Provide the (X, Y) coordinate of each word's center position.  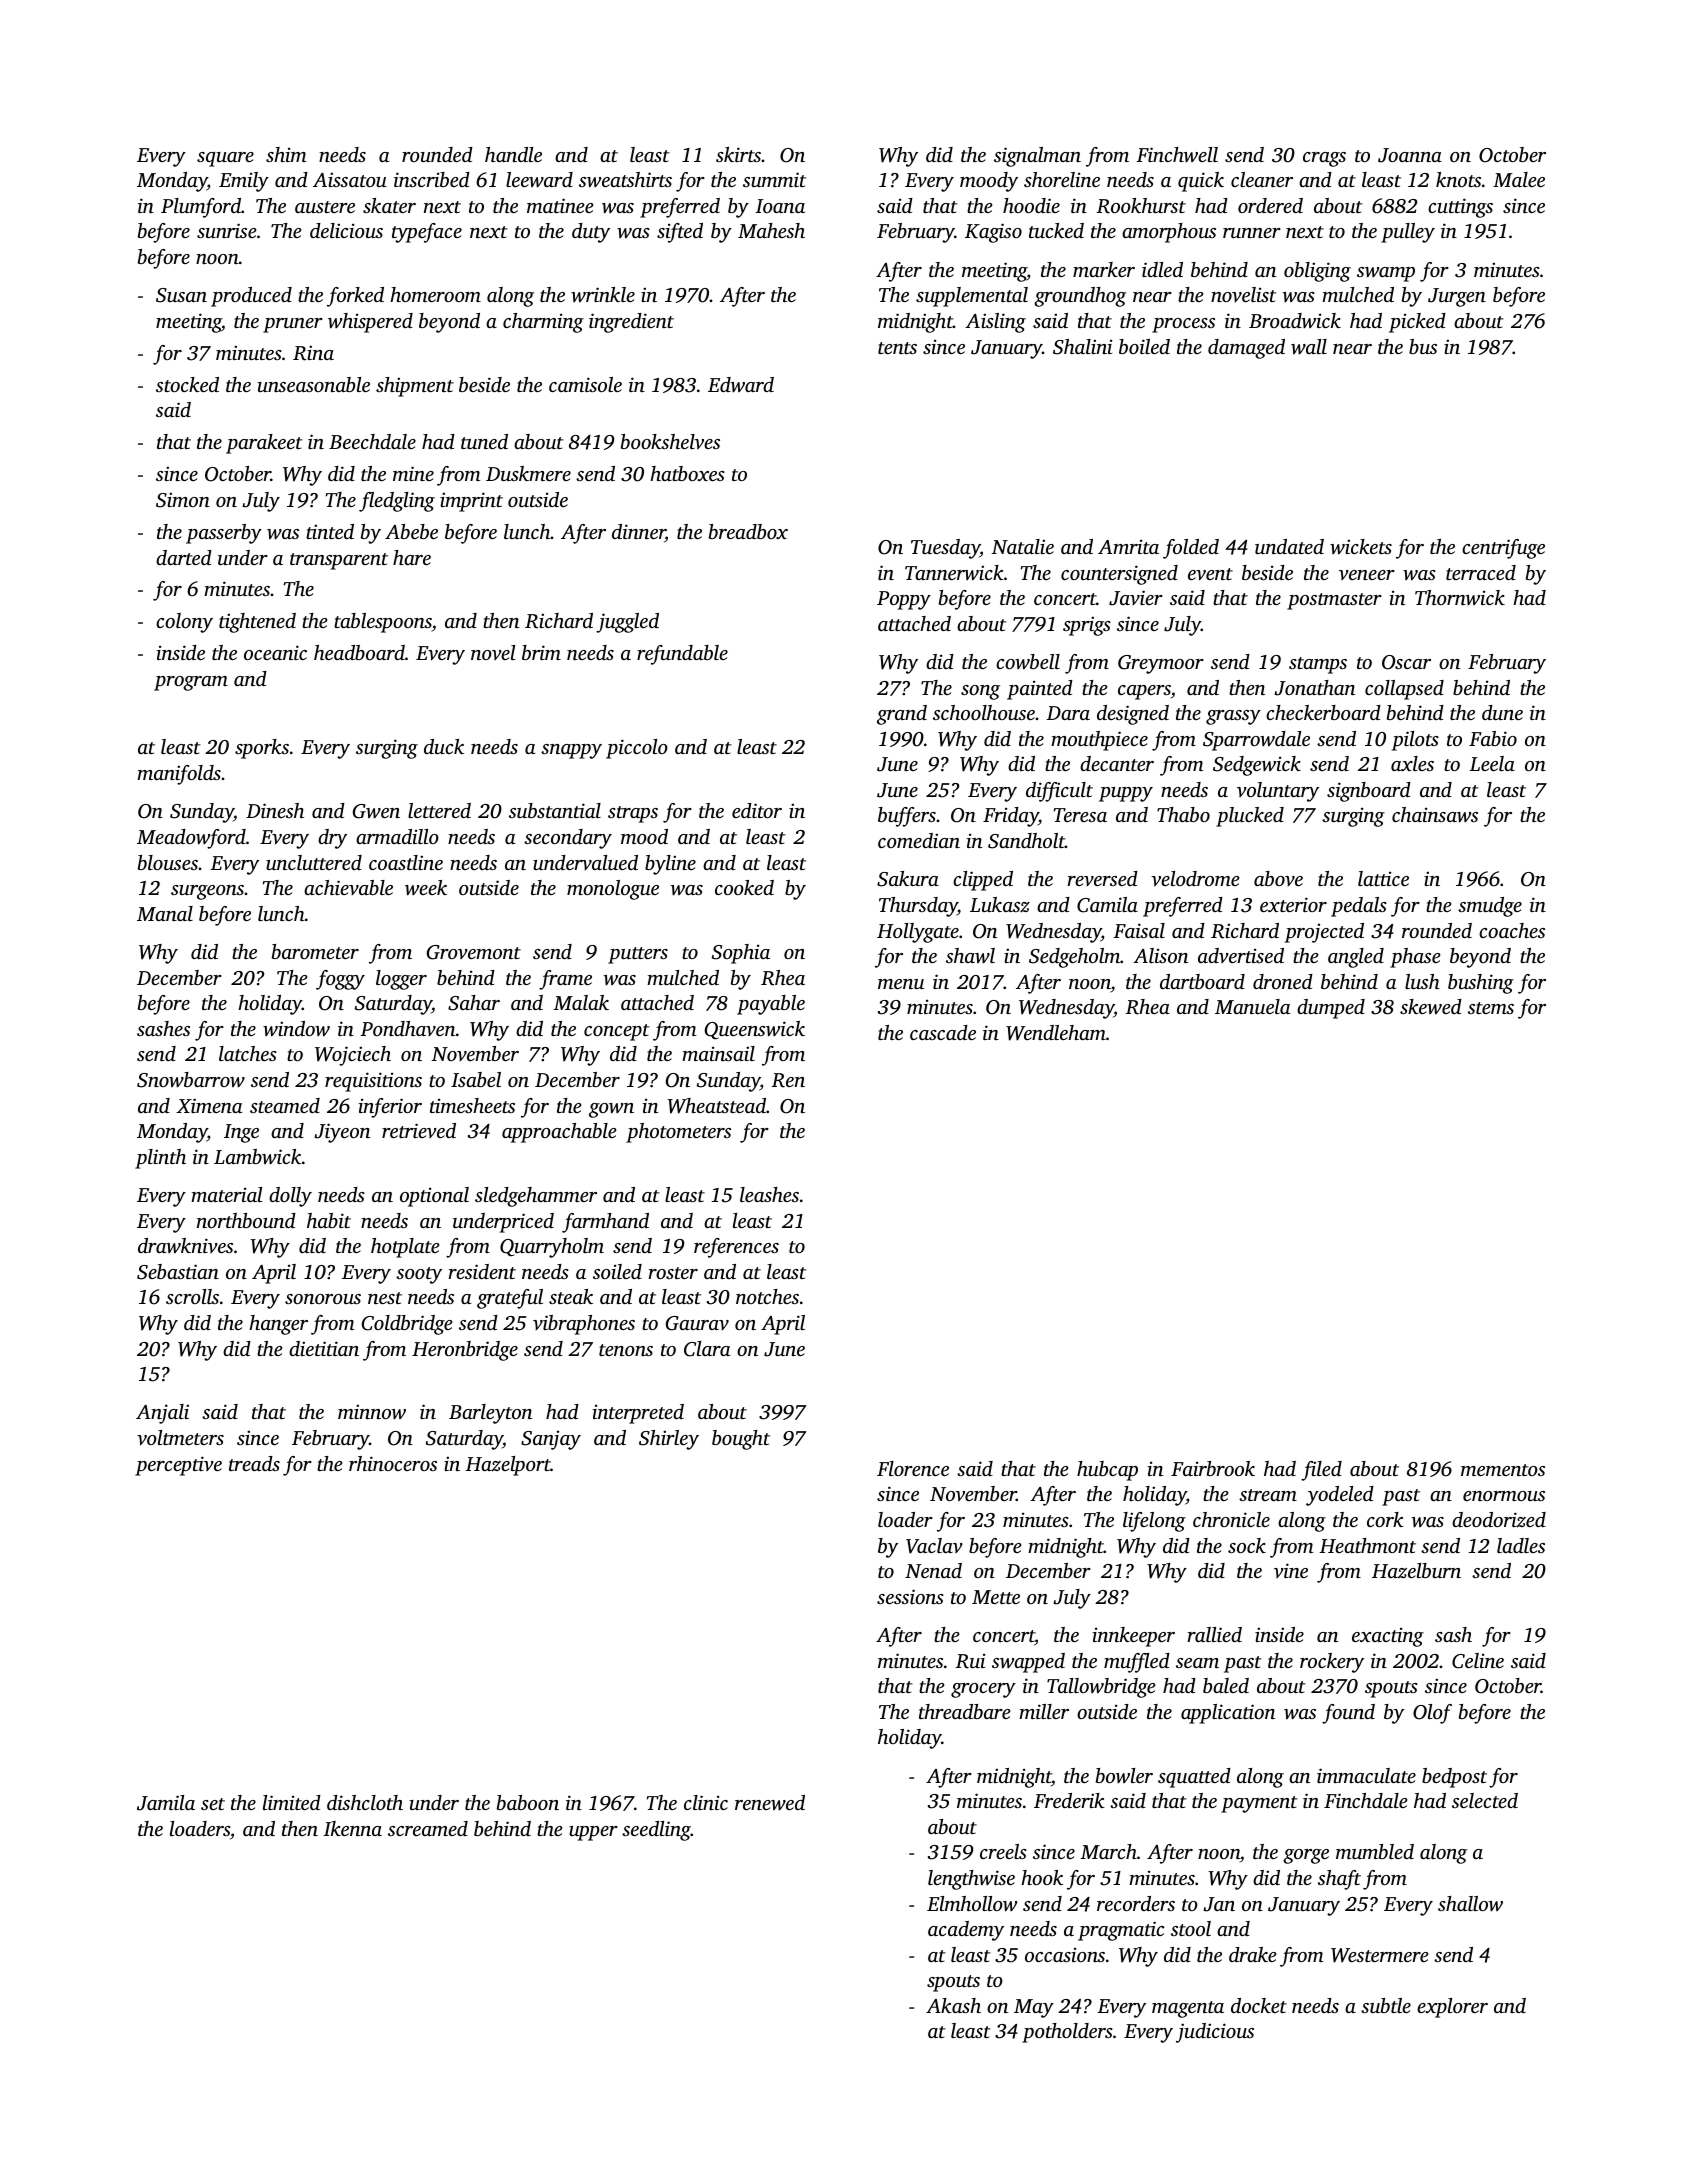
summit (774, 179)
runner (1252, 233)
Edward (741, 384)
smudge (1490, 907)
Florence (913, 1468)
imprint (471, 502)
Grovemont (474, 952)
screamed (428, 1828)
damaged (1246, 349)
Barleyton (490, 1414)
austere (325, 207)
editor (757, 810)
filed (1321, 1471)
